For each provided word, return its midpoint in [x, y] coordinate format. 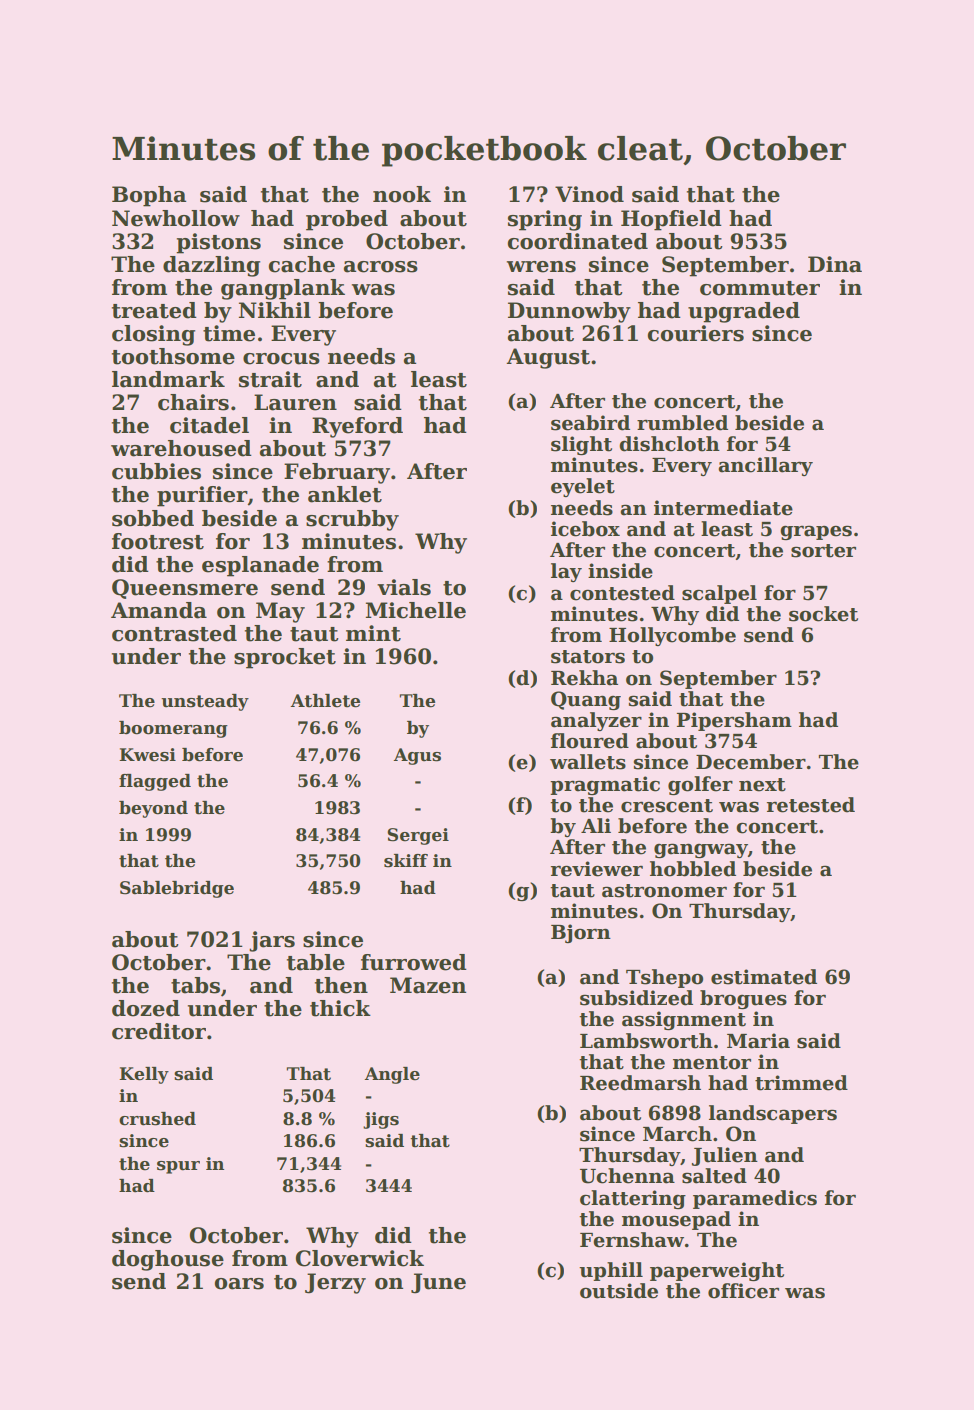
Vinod [589, 194]
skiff [406, 861]
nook [402, 194]
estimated [764, 977]
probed [347, 220]
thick [340, 1008]
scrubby [352, 520]
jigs [381, 1120]
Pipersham [734, 721]
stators [588, 657]
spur [178, 1167]
